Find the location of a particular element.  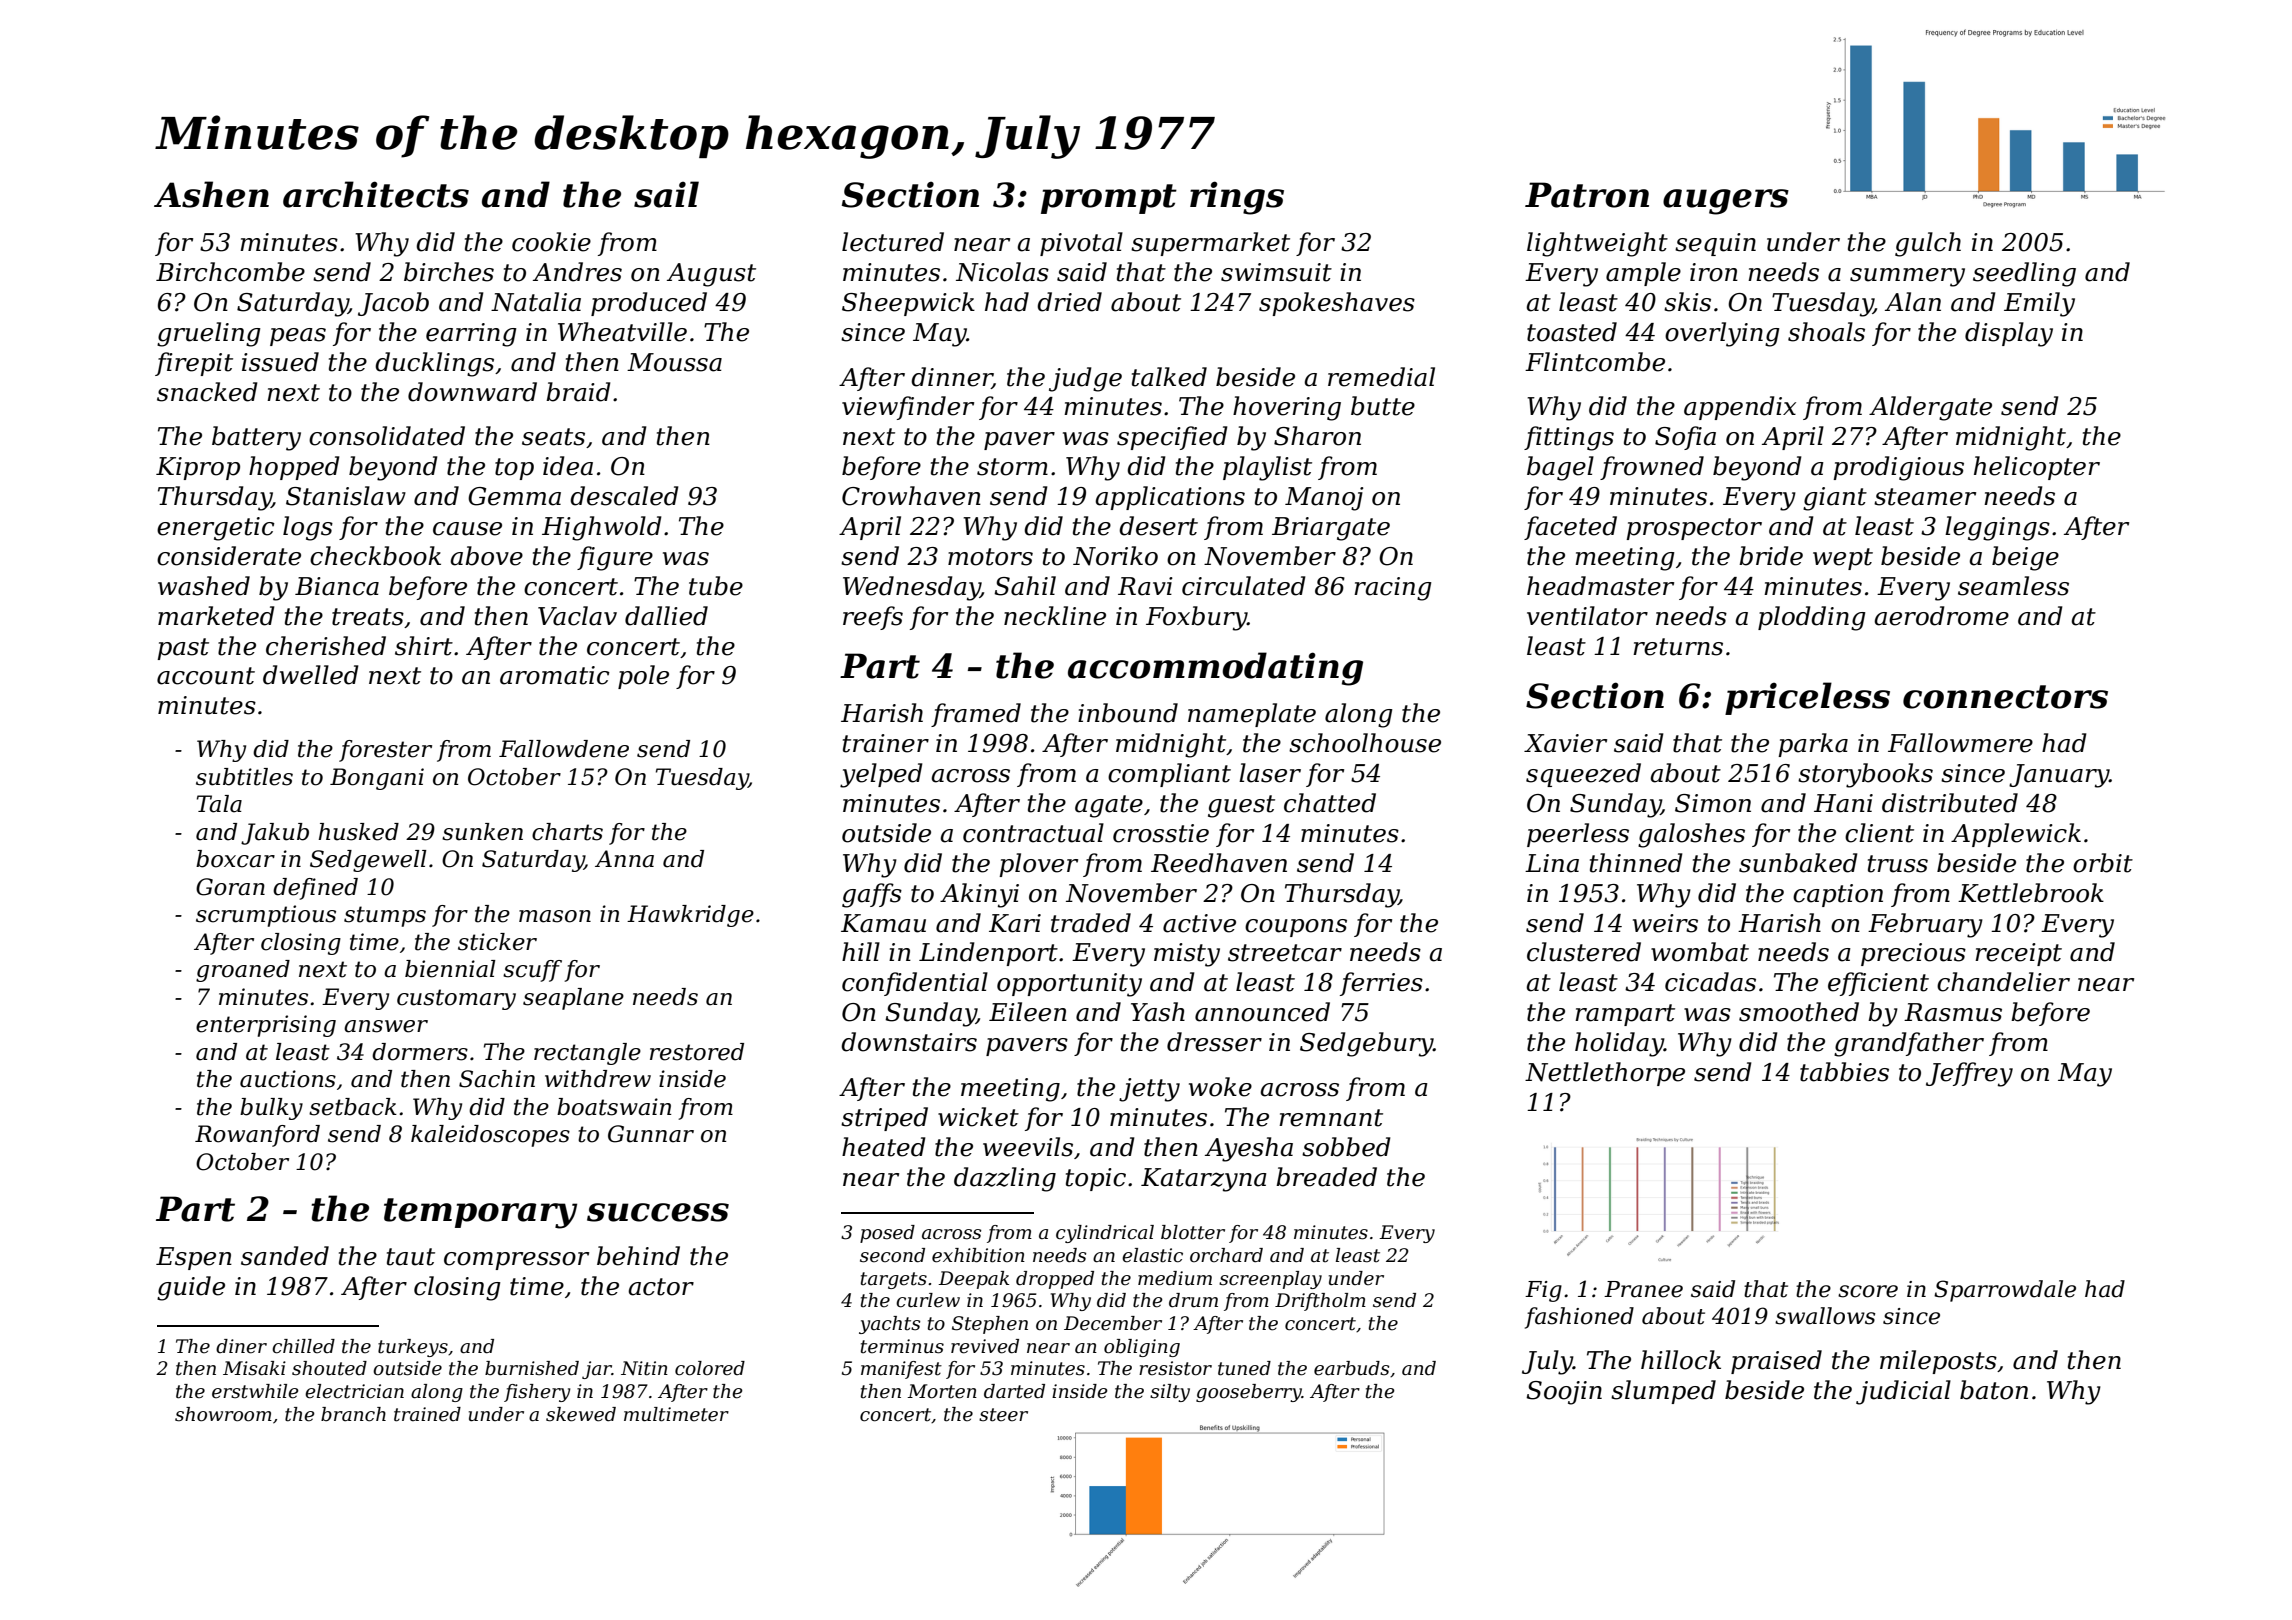

Sedgebury is located at coordinates (1366, 1044).
